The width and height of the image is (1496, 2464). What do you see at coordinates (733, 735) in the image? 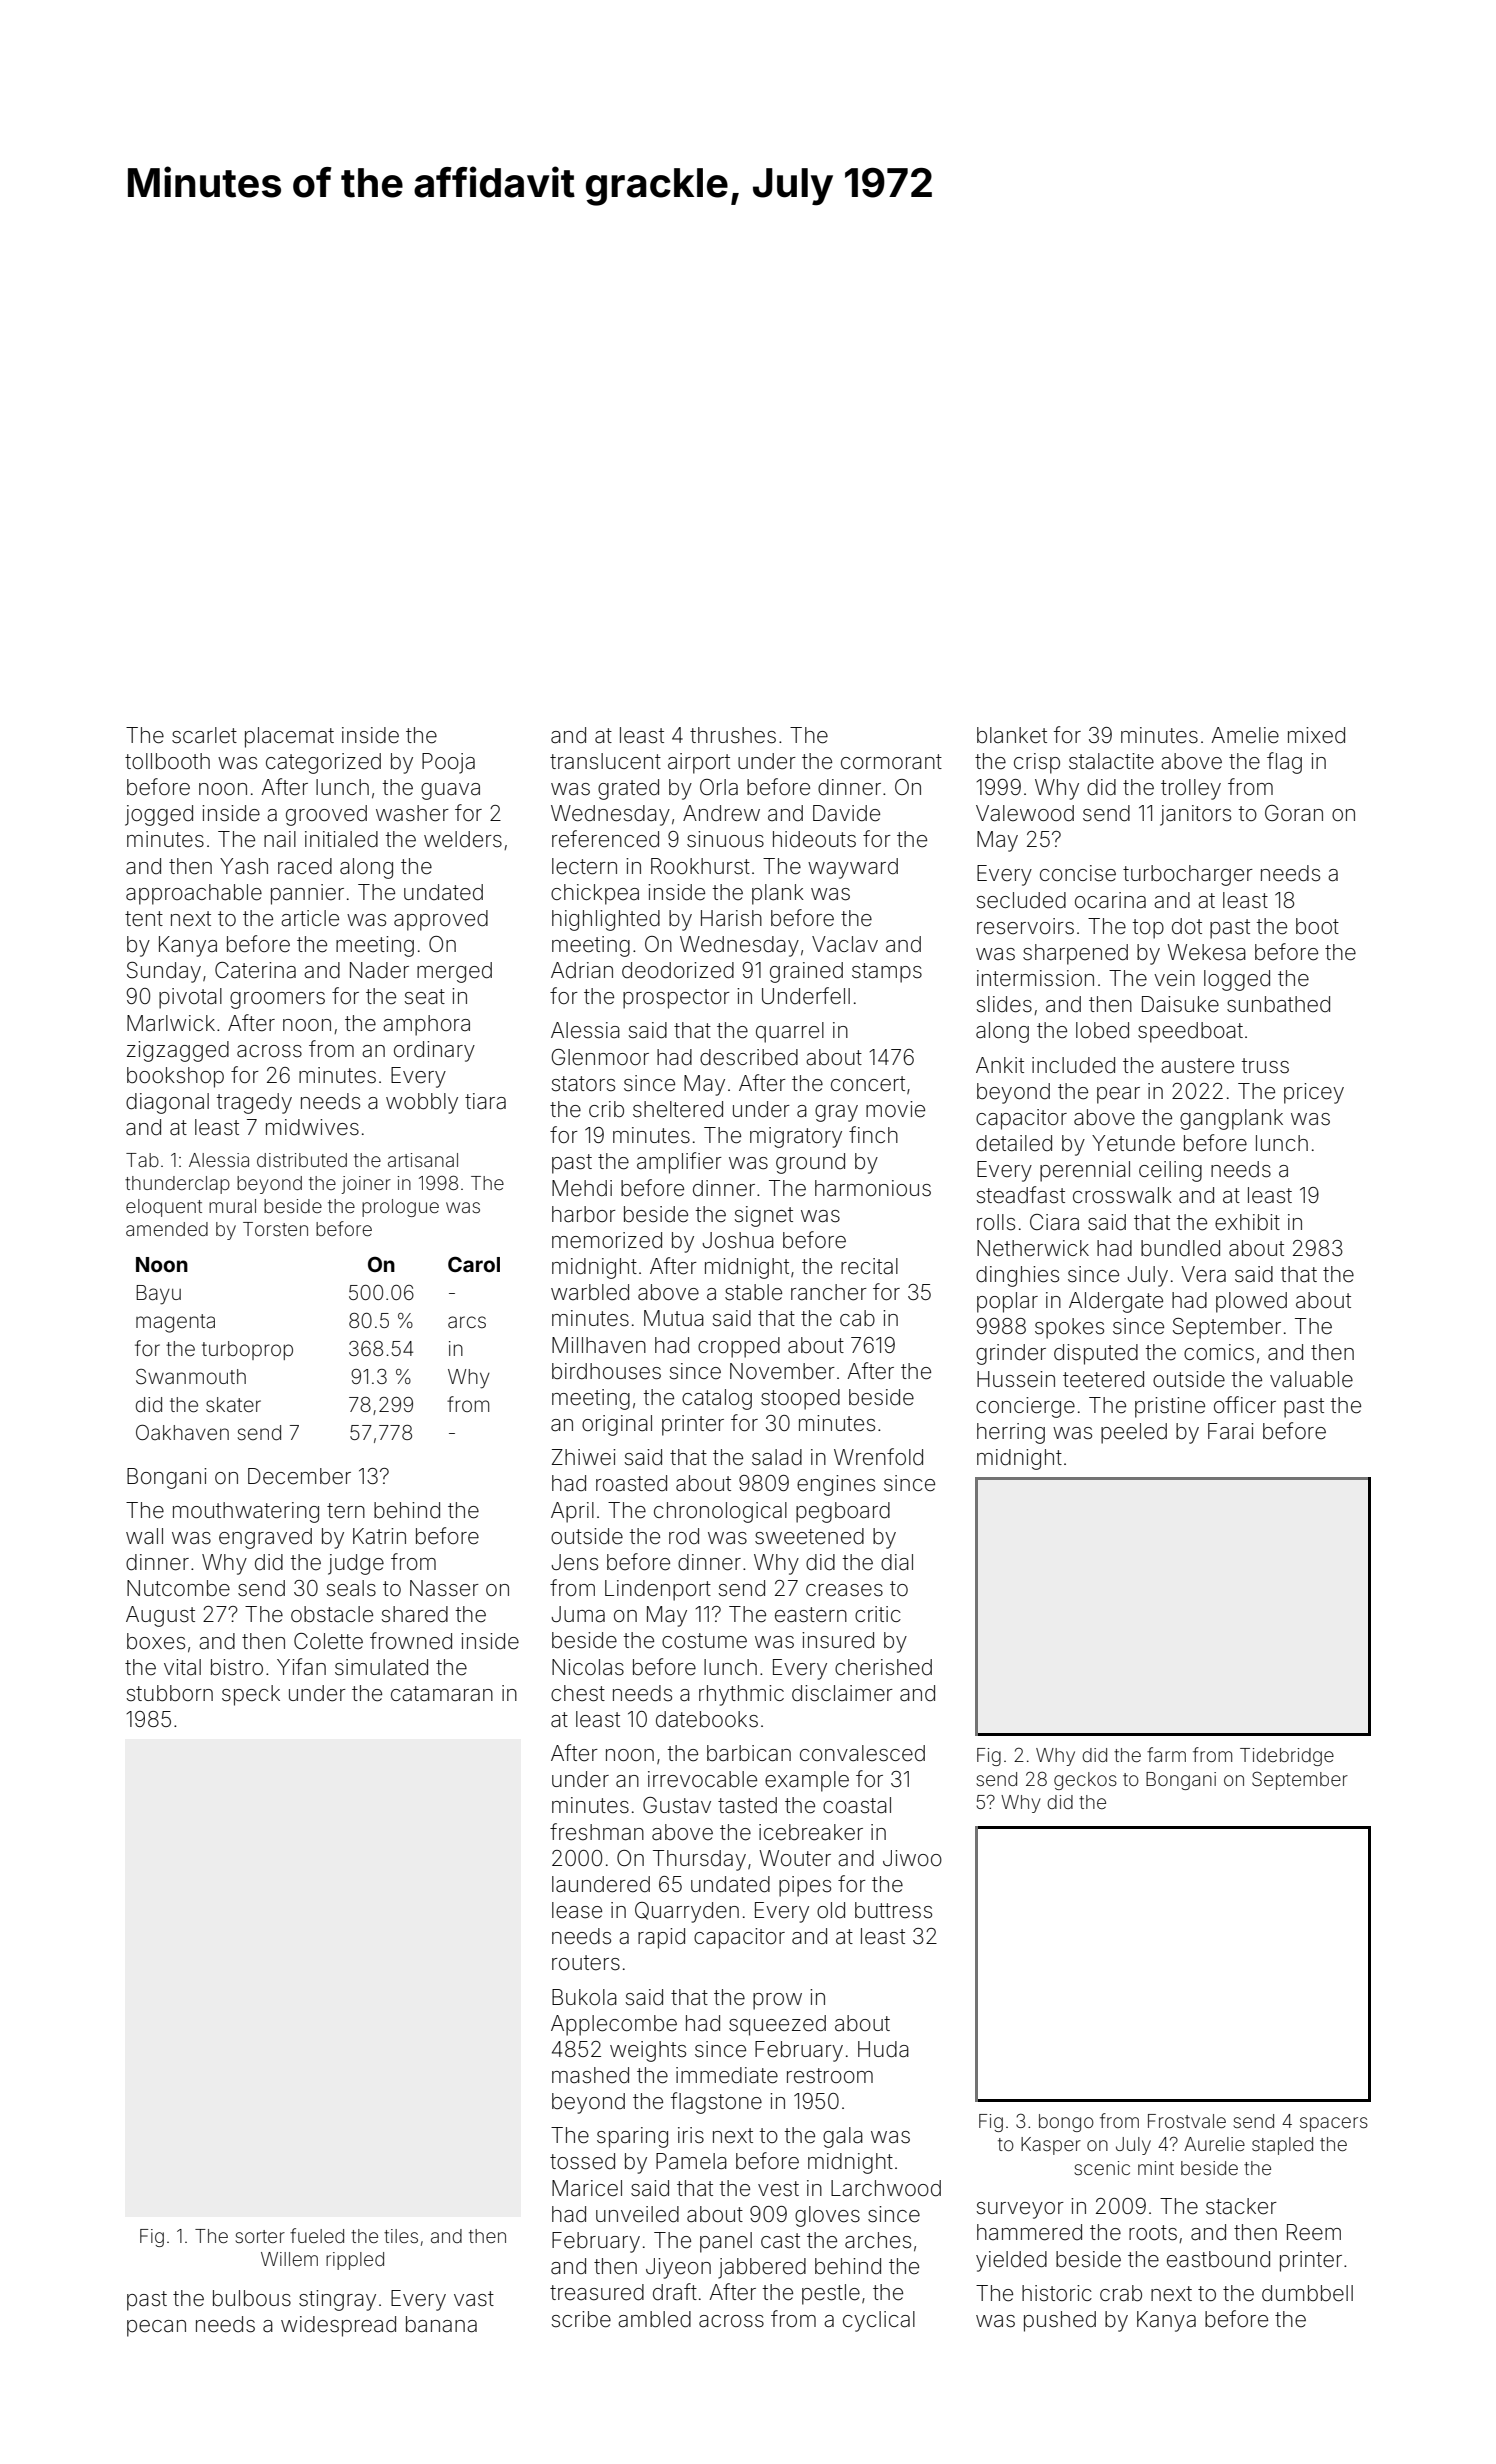
I see `thrushes` at bounding box center [733, 735].
